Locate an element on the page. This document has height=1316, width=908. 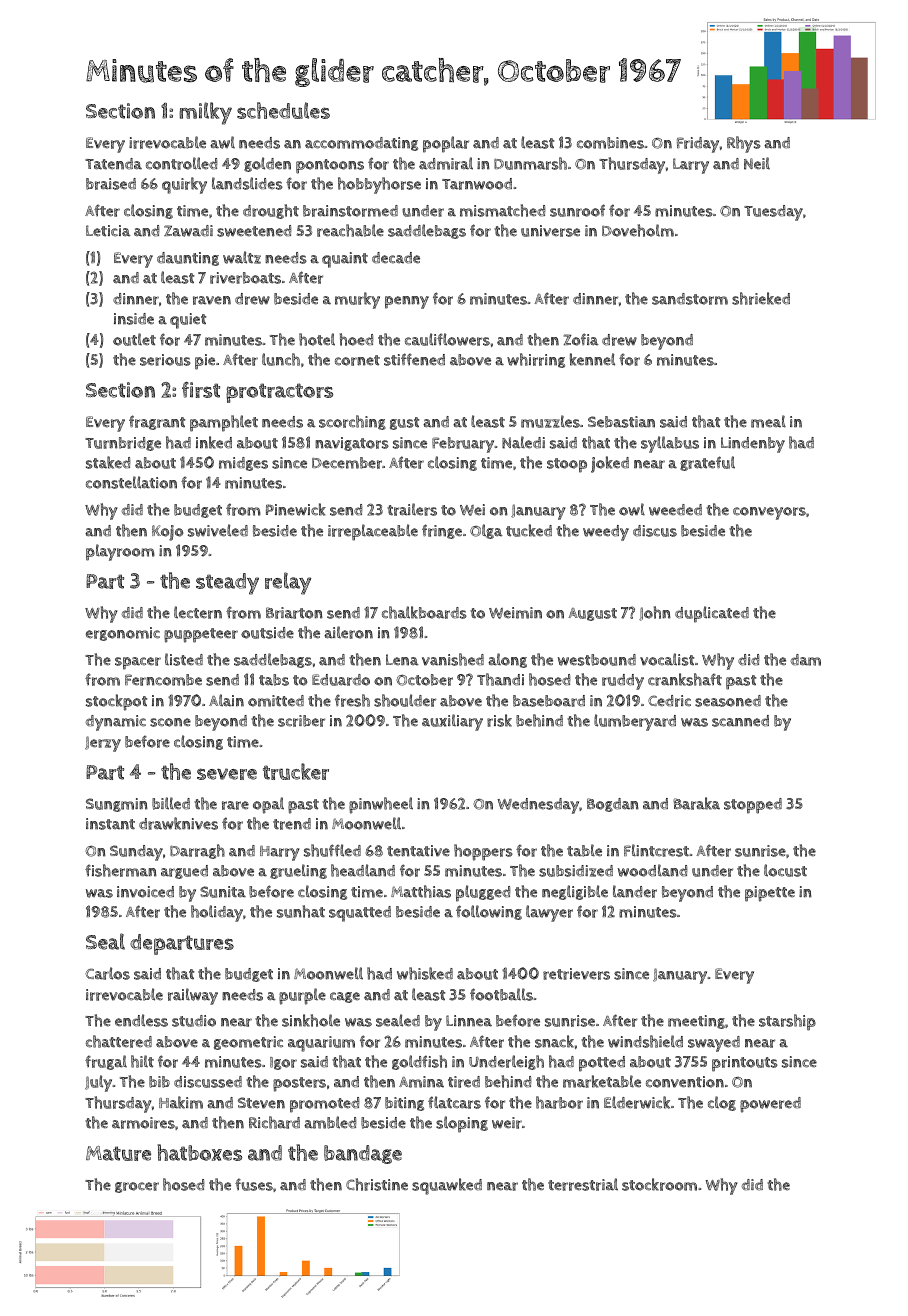
Olga is located at coordinates (486, 531).
